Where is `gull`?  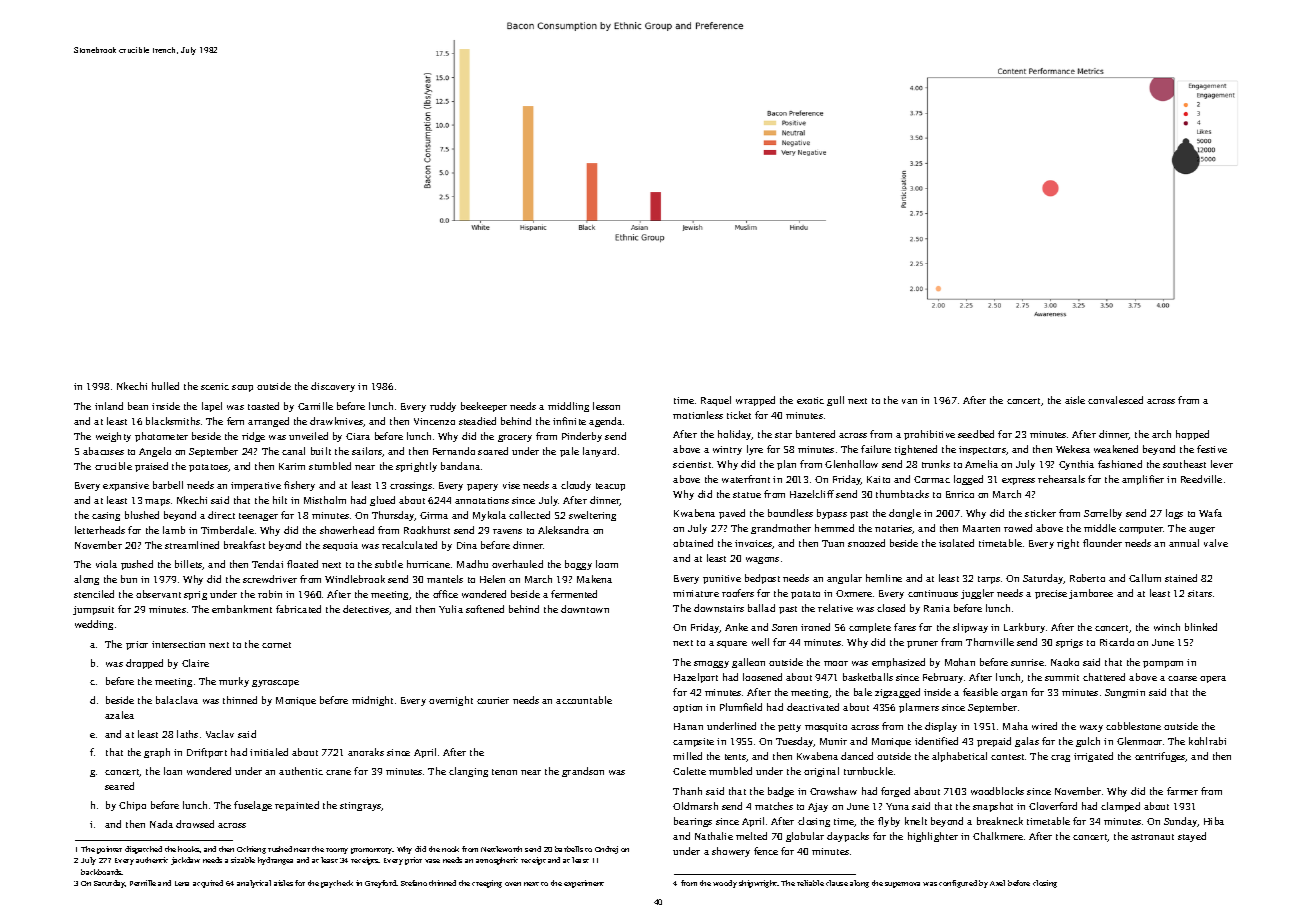 gull is located at coordinates (835, 401).
